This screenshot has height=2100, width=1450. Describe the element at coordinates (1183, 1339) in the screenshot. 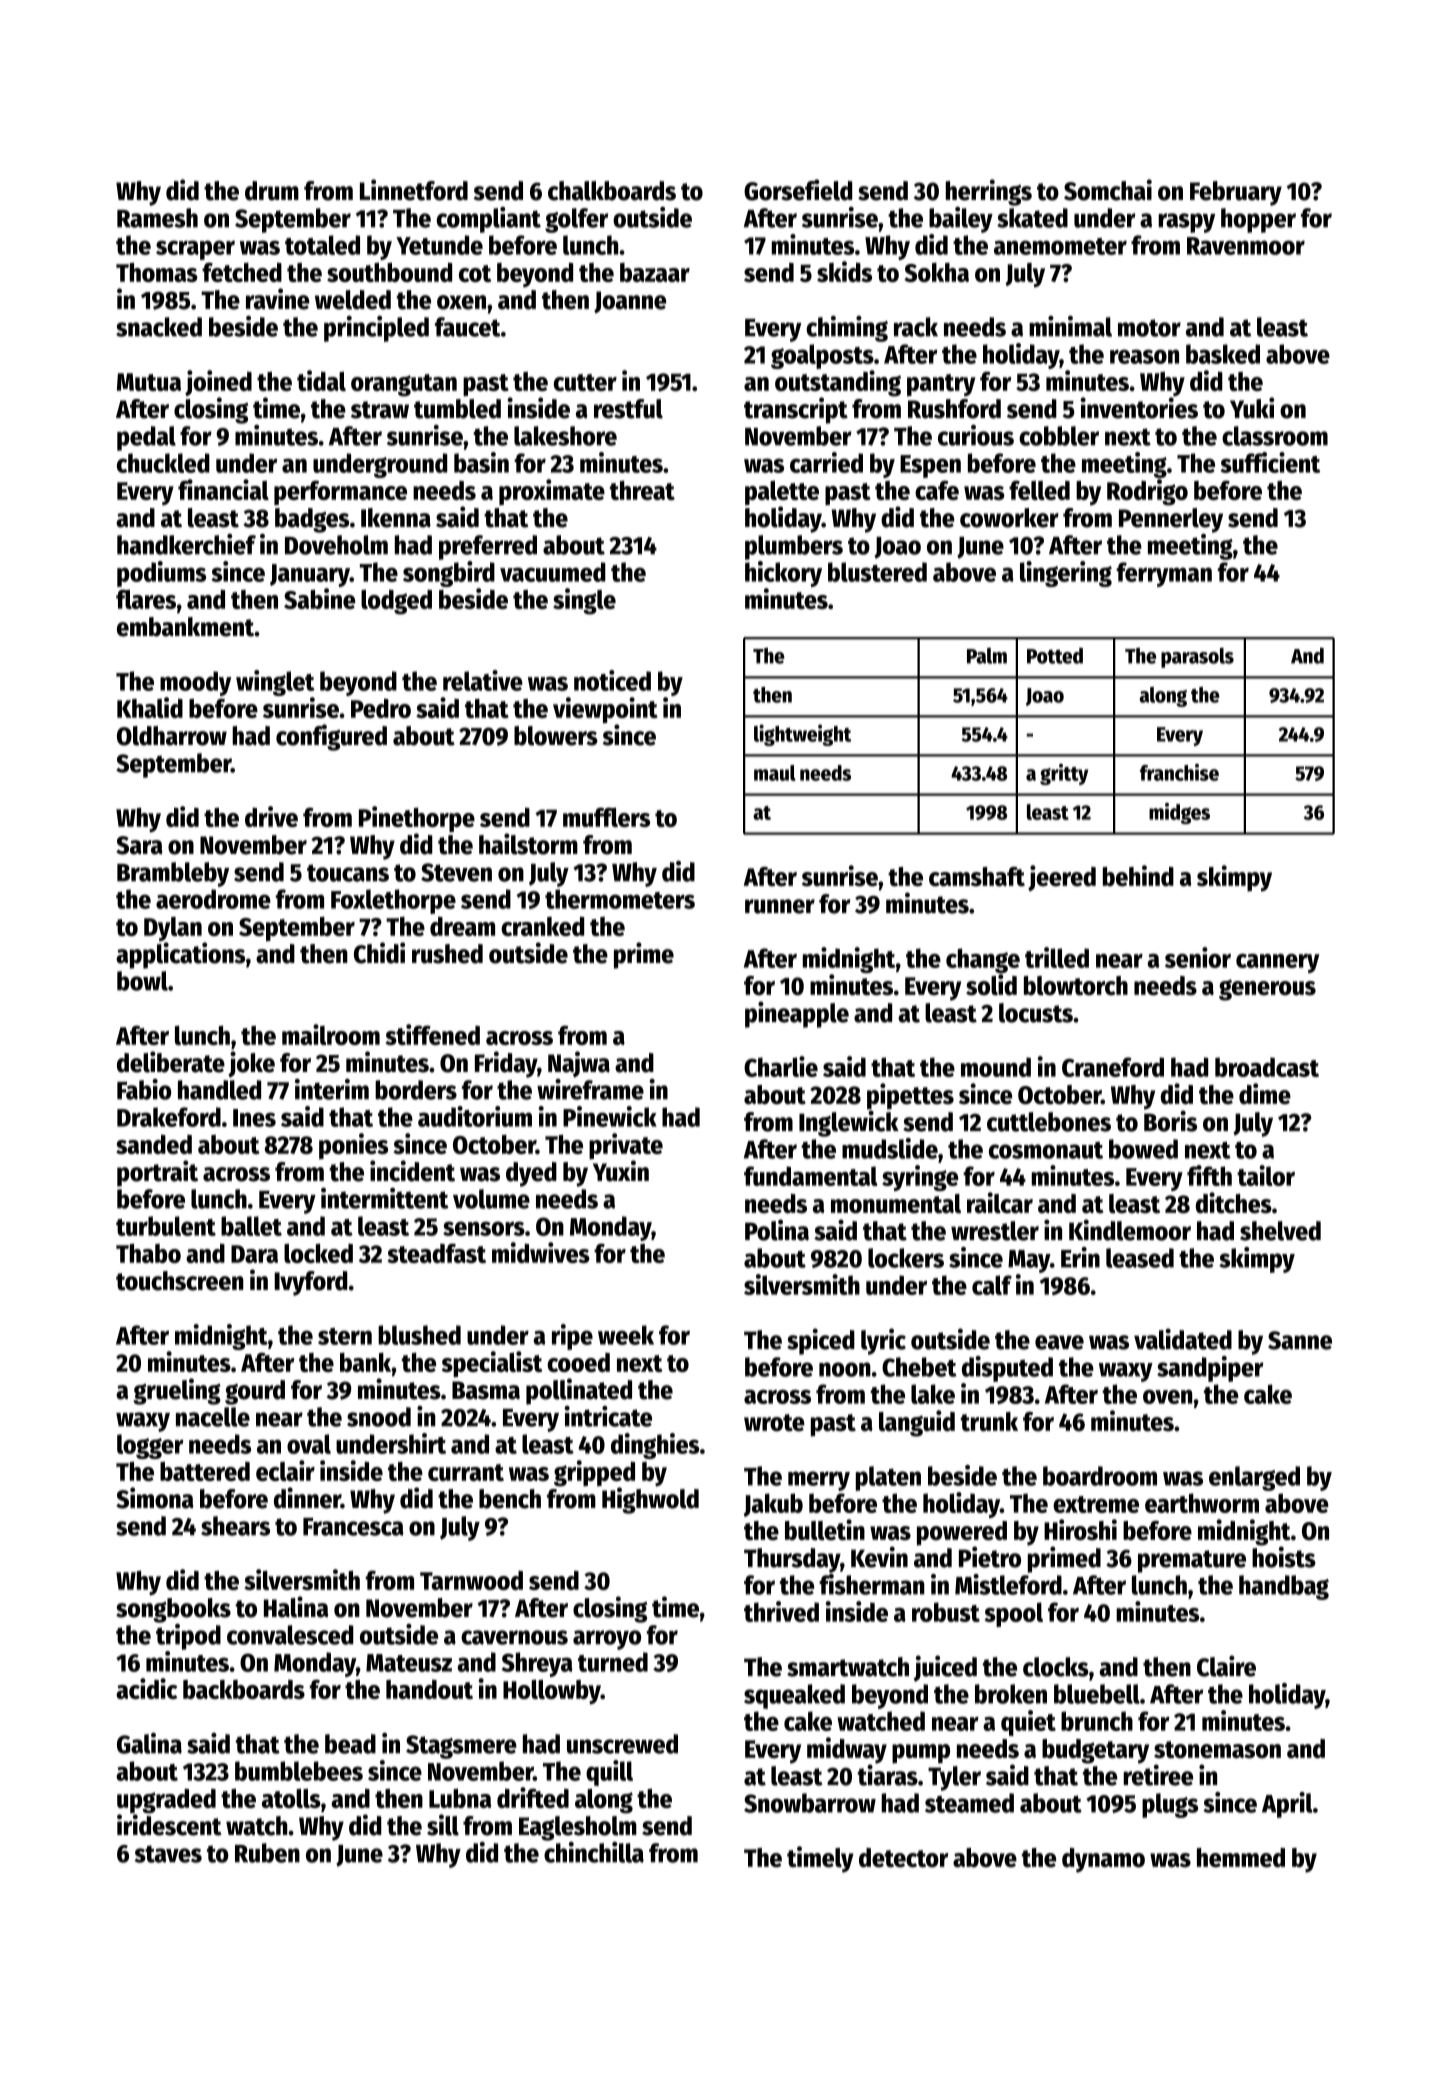

I see `validated` at that location.
